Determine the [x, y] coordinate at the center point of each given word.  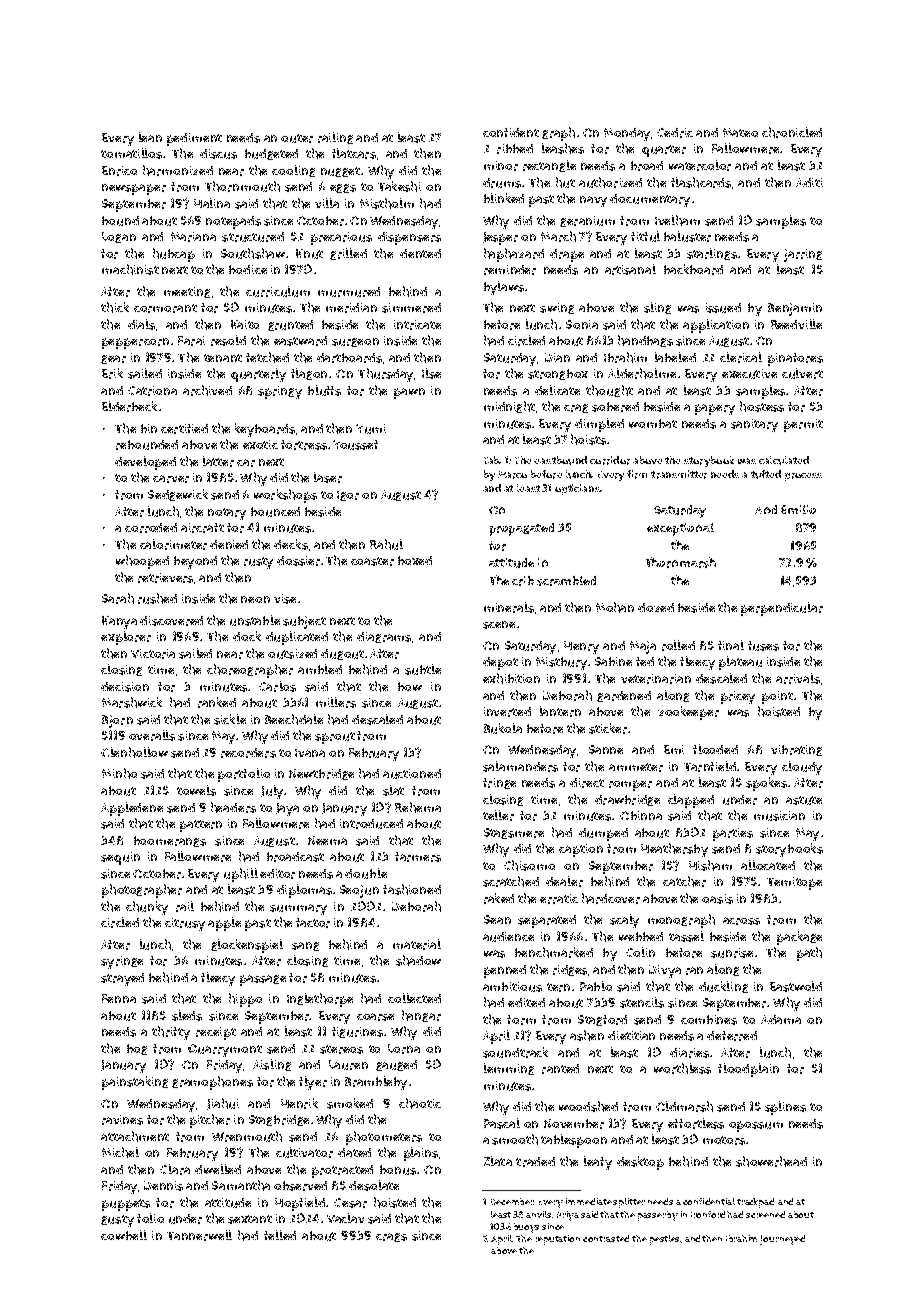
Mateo [740, 132]
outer [297, 138]
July [272, 792]
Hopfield [300, 1204]
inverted [507, 712]
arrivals [798, 678]
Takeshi [399, 186]
